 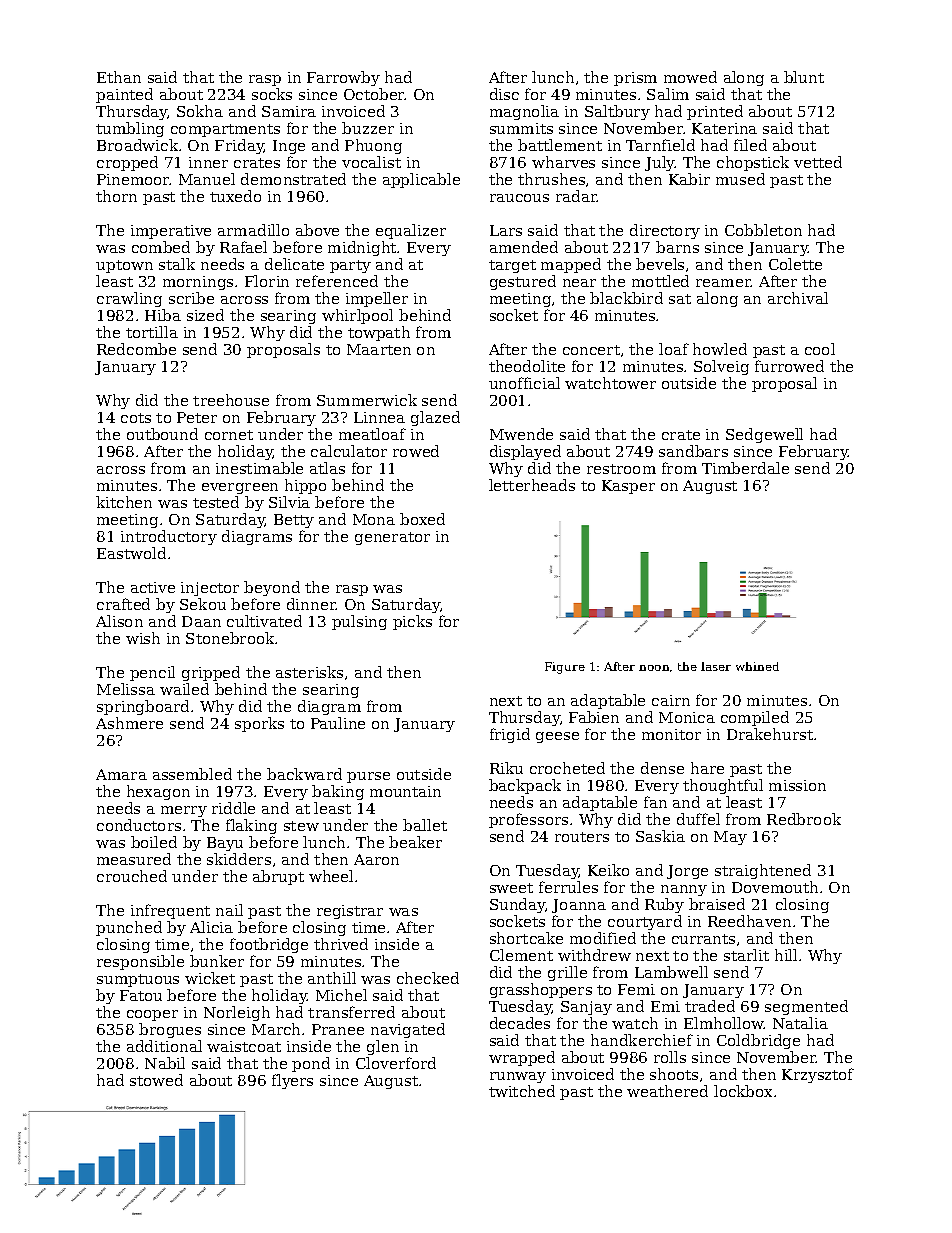 What do you see at coordinates (804, 77) in the image?
I see `blunt` at bounding box center [804, 77].
